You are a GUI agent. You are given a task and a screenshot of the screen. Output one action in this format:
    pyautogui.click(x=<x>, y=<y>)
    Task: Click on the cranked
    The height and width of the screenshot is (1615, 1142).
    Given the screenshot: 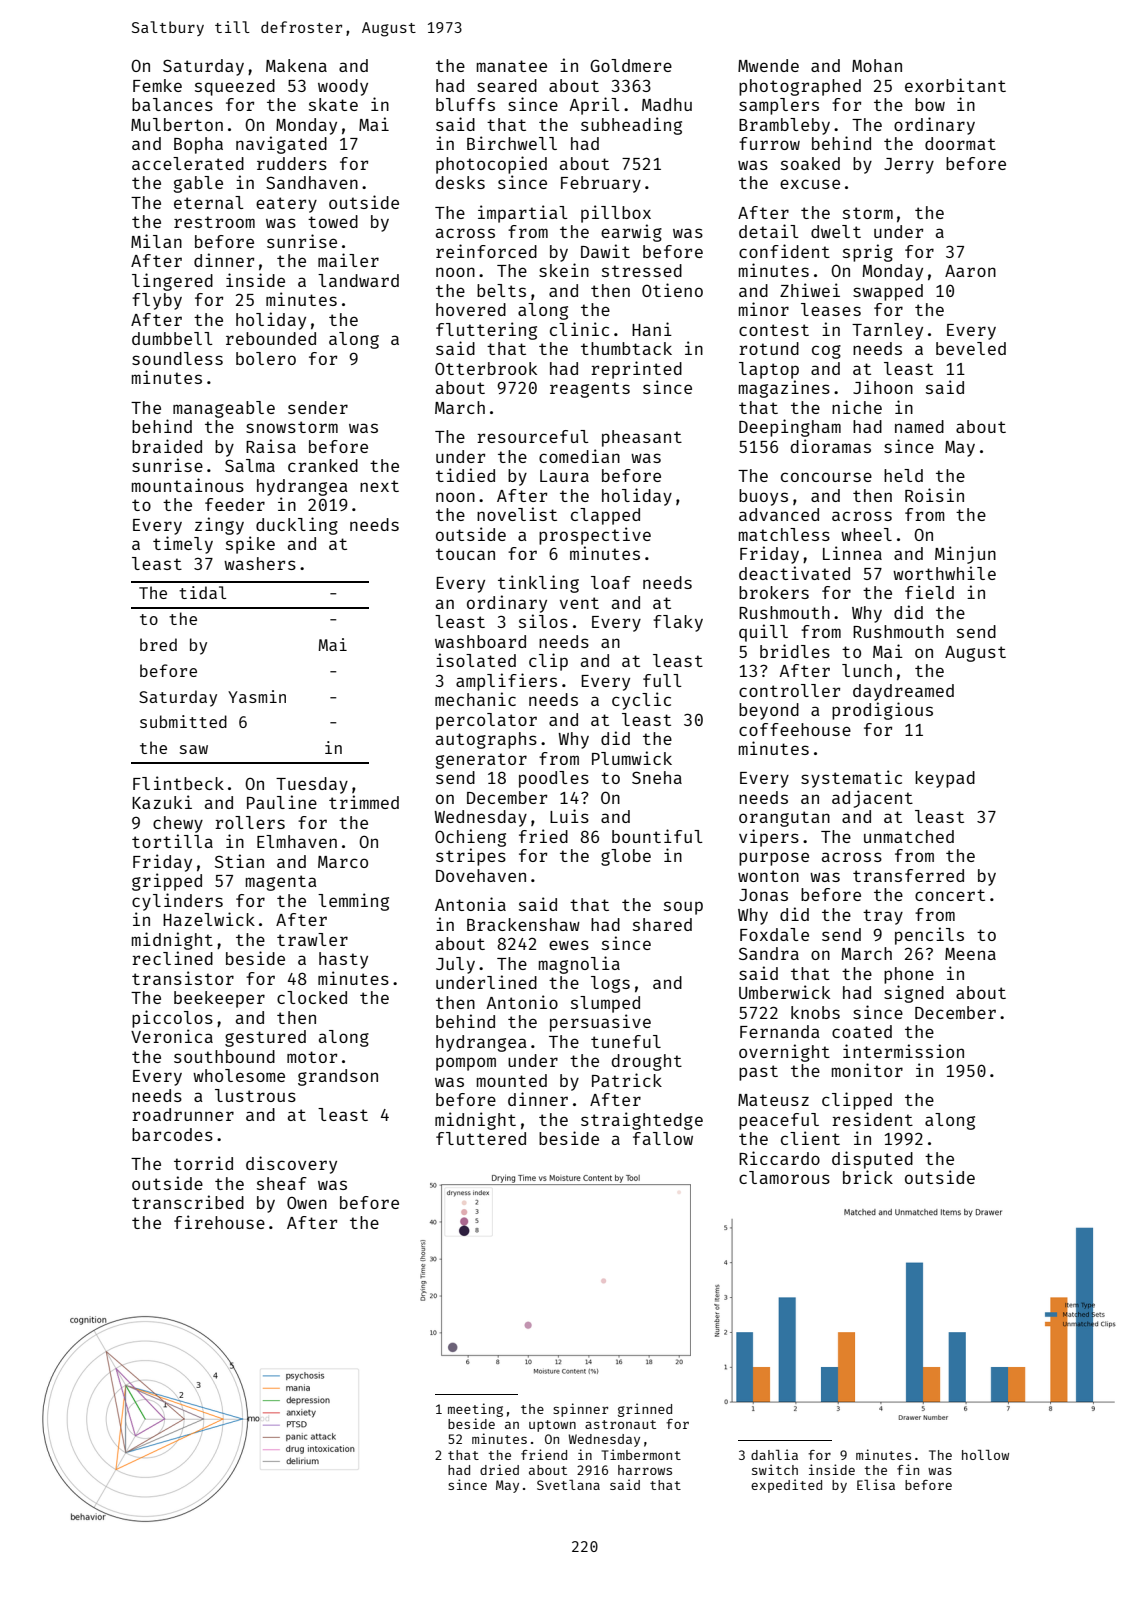 What is the action you would take?
    pyautogui.click(x=323, y=465)
